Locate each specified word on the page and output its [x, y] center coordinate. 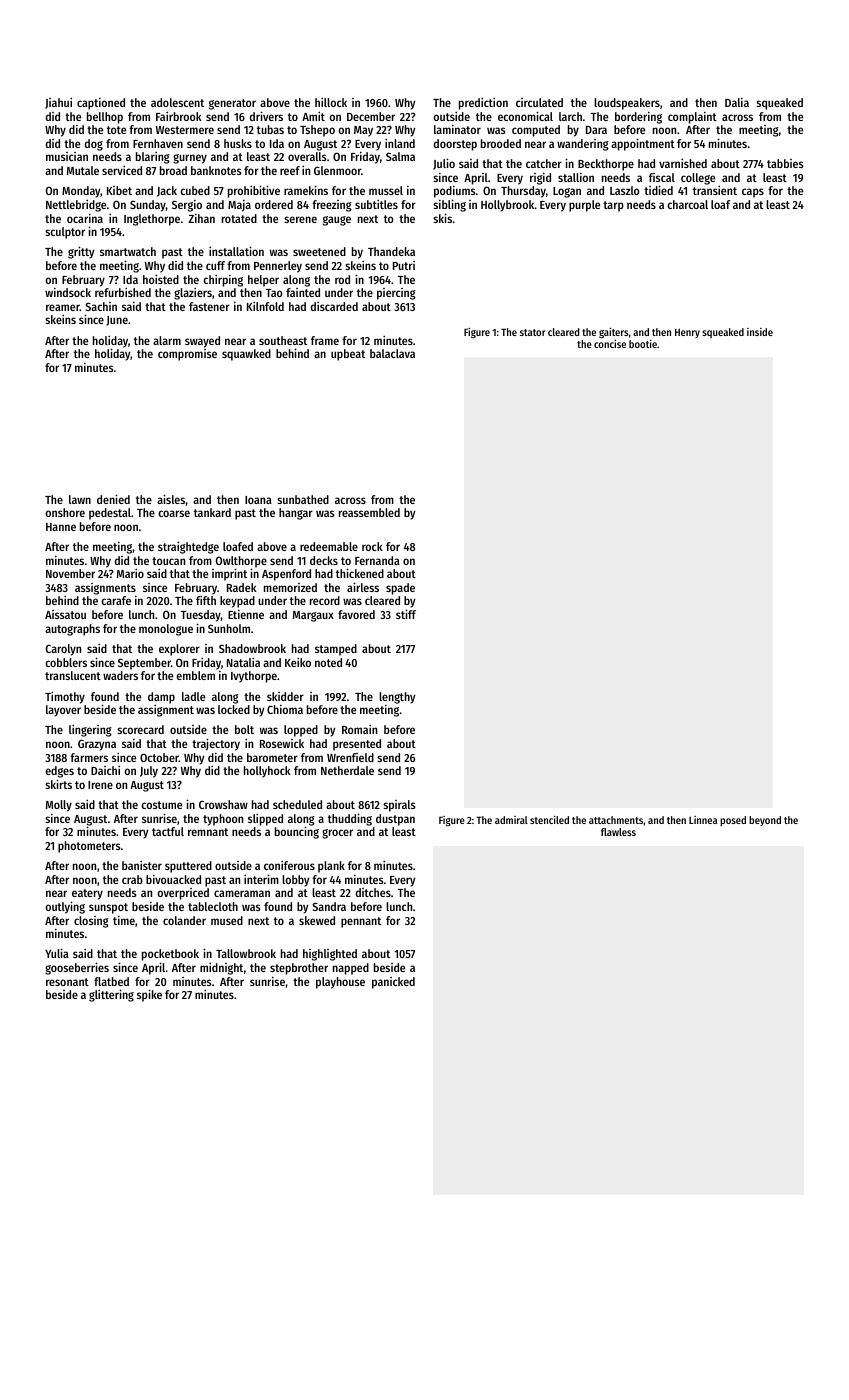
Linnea [703, 820]
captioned [101, 103]
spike [149, 995]
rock [372, 546]
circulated [539, 102]
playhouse [340, 983]
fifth [206, 600]
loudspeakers [627, 104]
